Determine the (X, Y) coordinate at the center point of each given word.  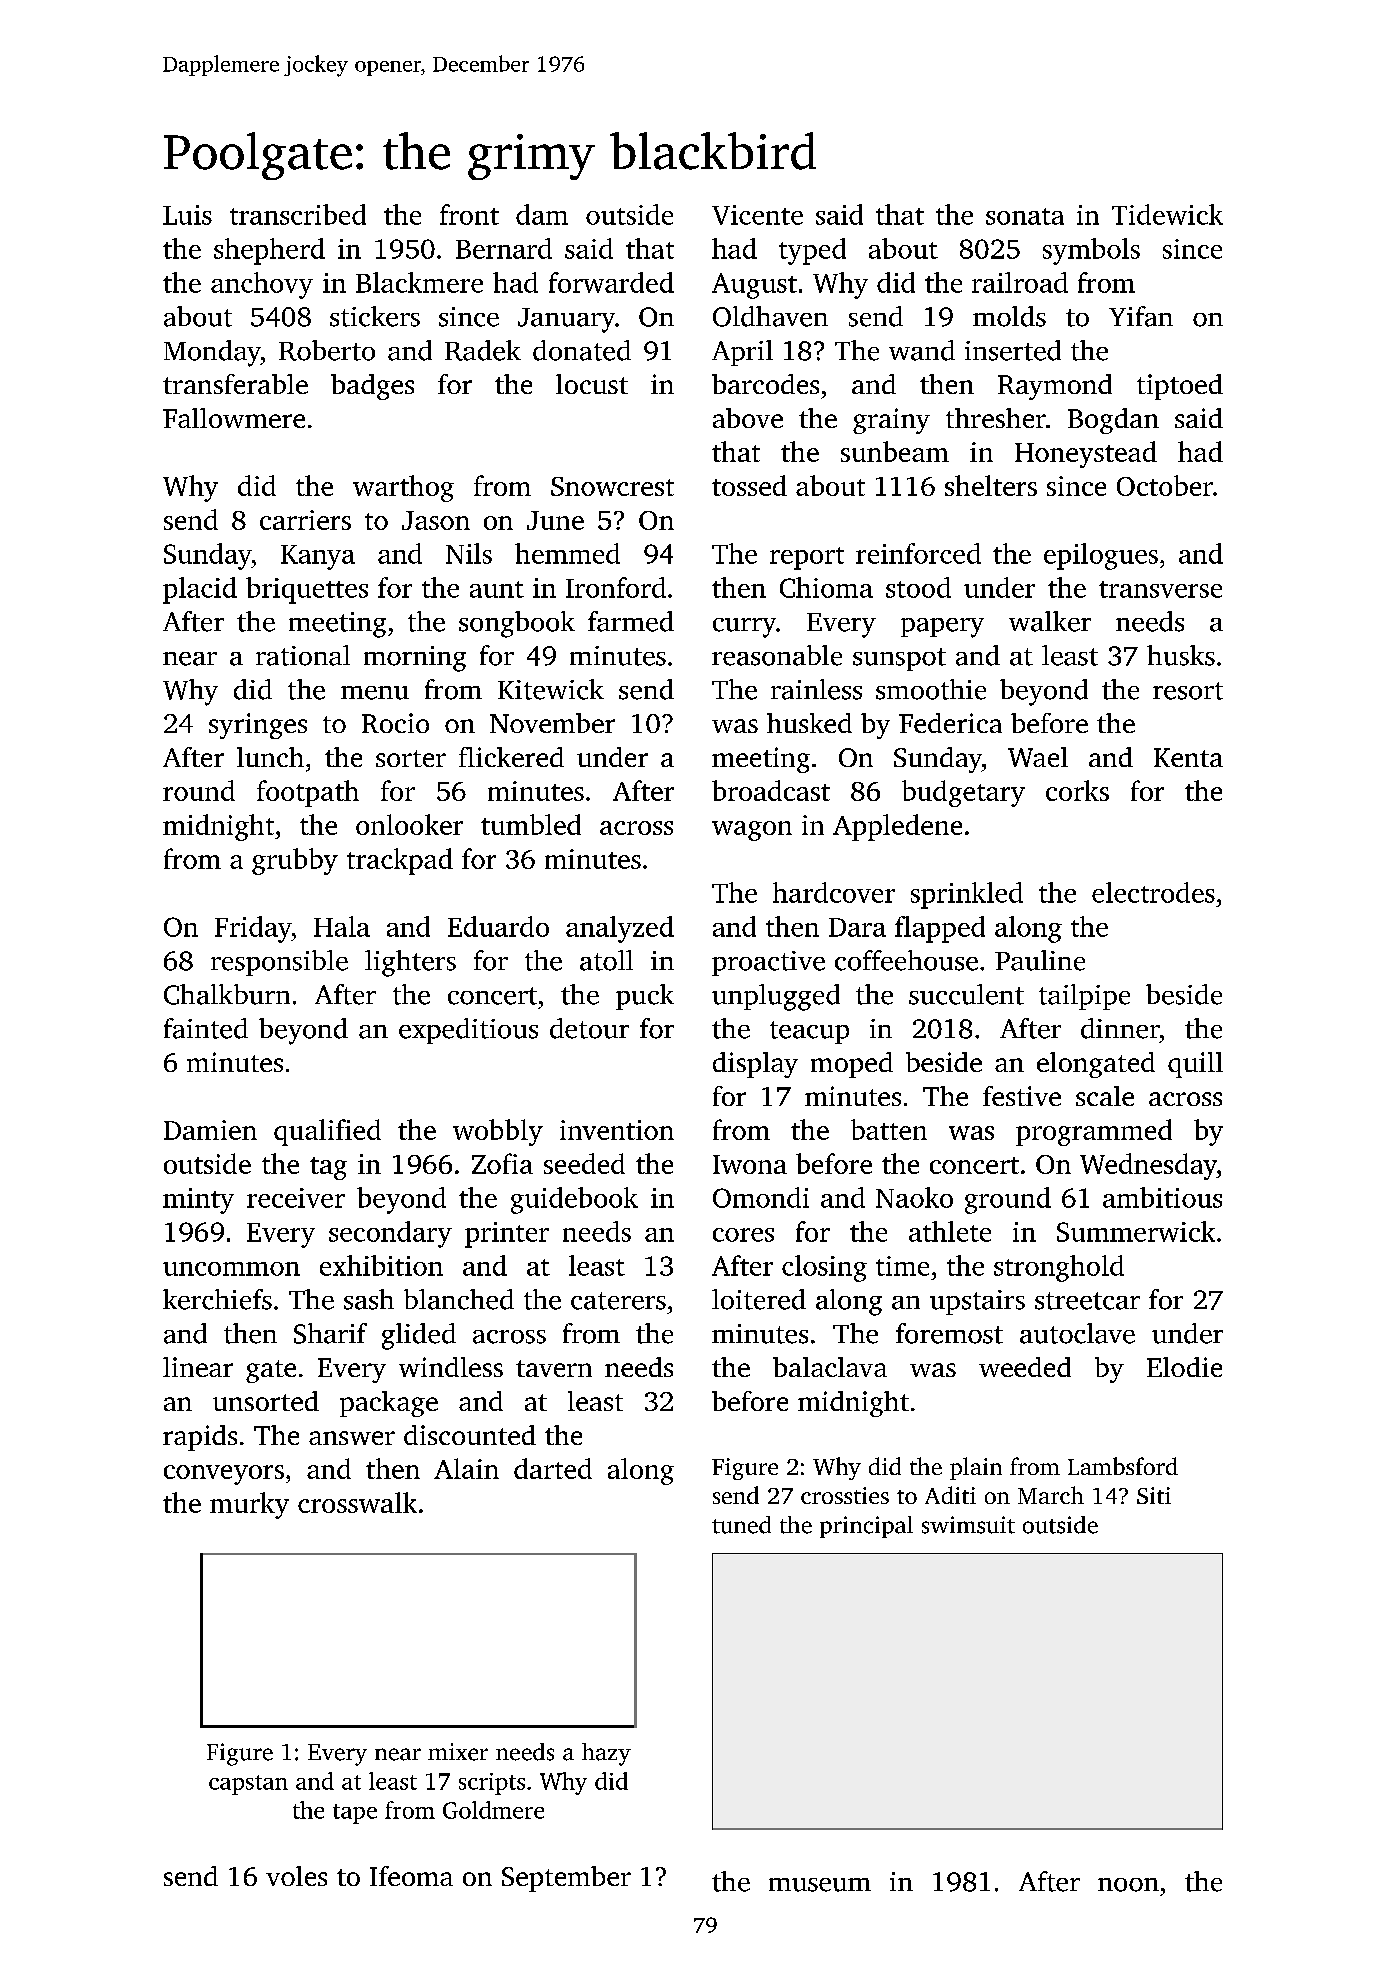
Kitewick (551, 689)
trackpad (400, 861)
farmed (631, 621)
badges (372, 387)
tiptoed (1180, 387)
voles (296, 1876)
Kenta (1188, 757)
